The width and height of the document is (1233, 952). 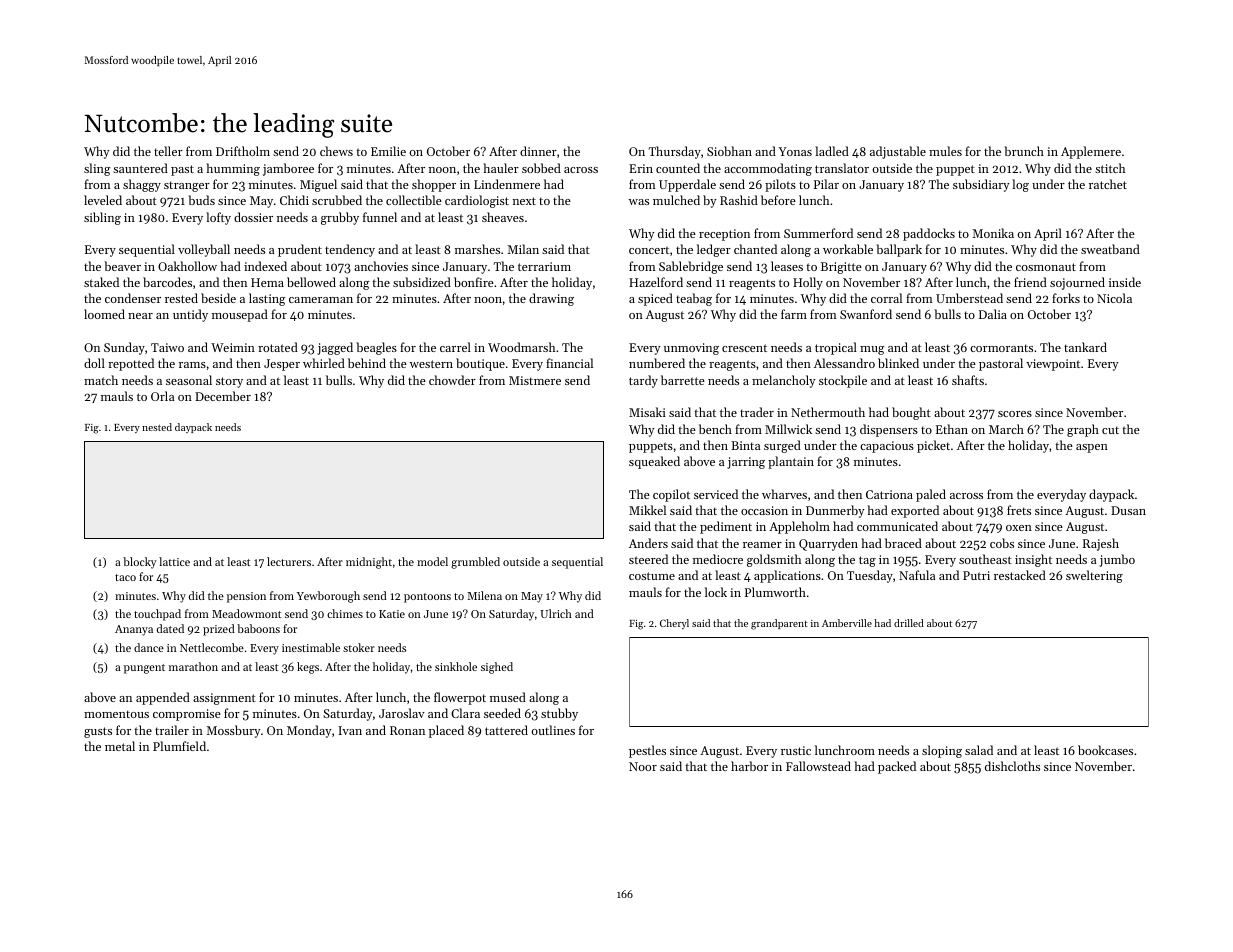 What do you see at coordinates (102, 218) in the document?
I see `sibling` at bounding box center [102, 218].
